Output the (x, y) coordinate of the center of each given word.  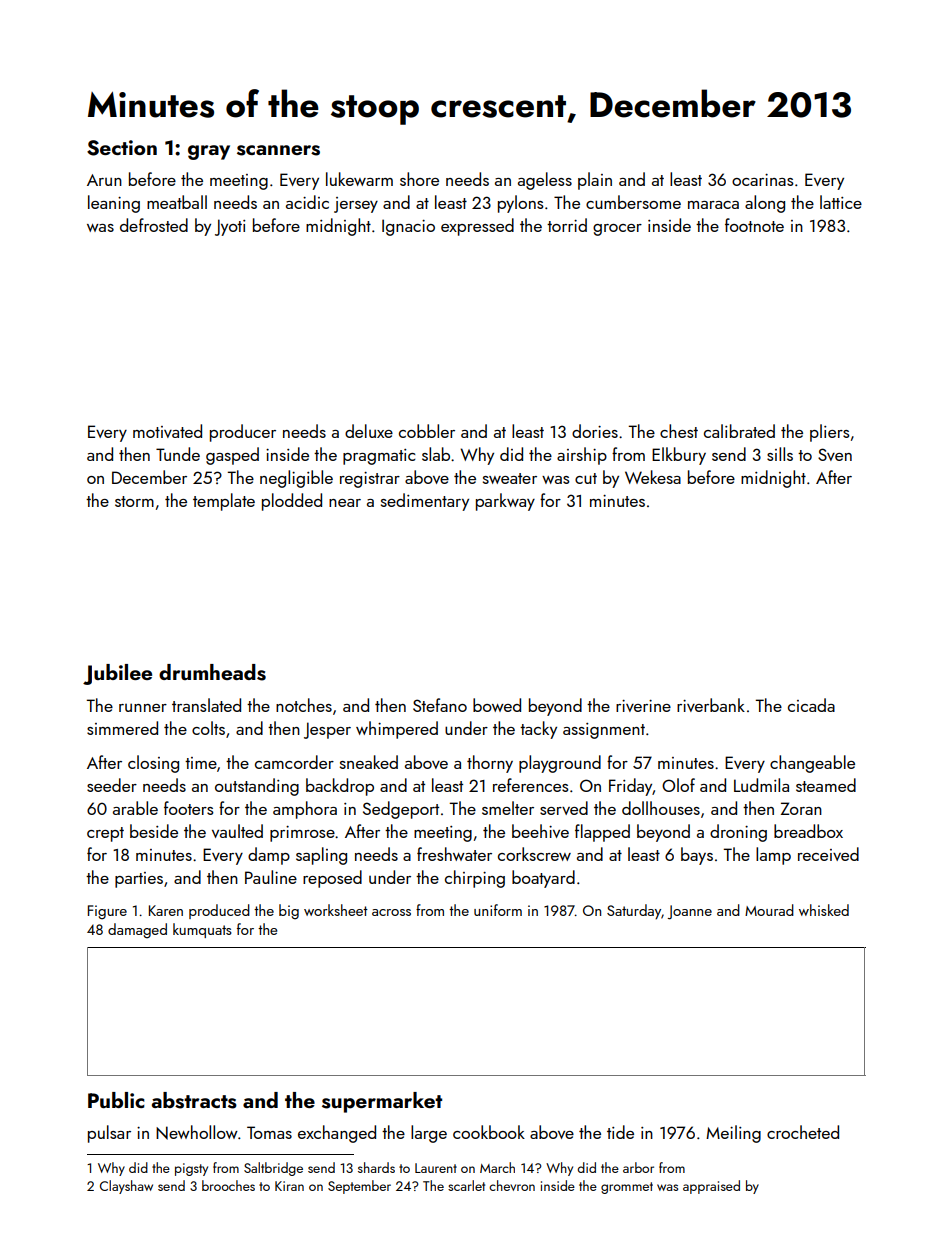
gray (209, 152)
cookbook (489, 1132)
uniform (498, 910)
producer (243, 433)
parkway (505, 502)
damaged (137, 931)
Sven (835, 454)
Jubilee (117, 674)
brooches (228, 1185)
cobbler (427, 431)
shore (419, 179)
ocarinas (763, 180)
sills (780, 454)
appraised (711, 1187)
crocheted (803, 1132)
